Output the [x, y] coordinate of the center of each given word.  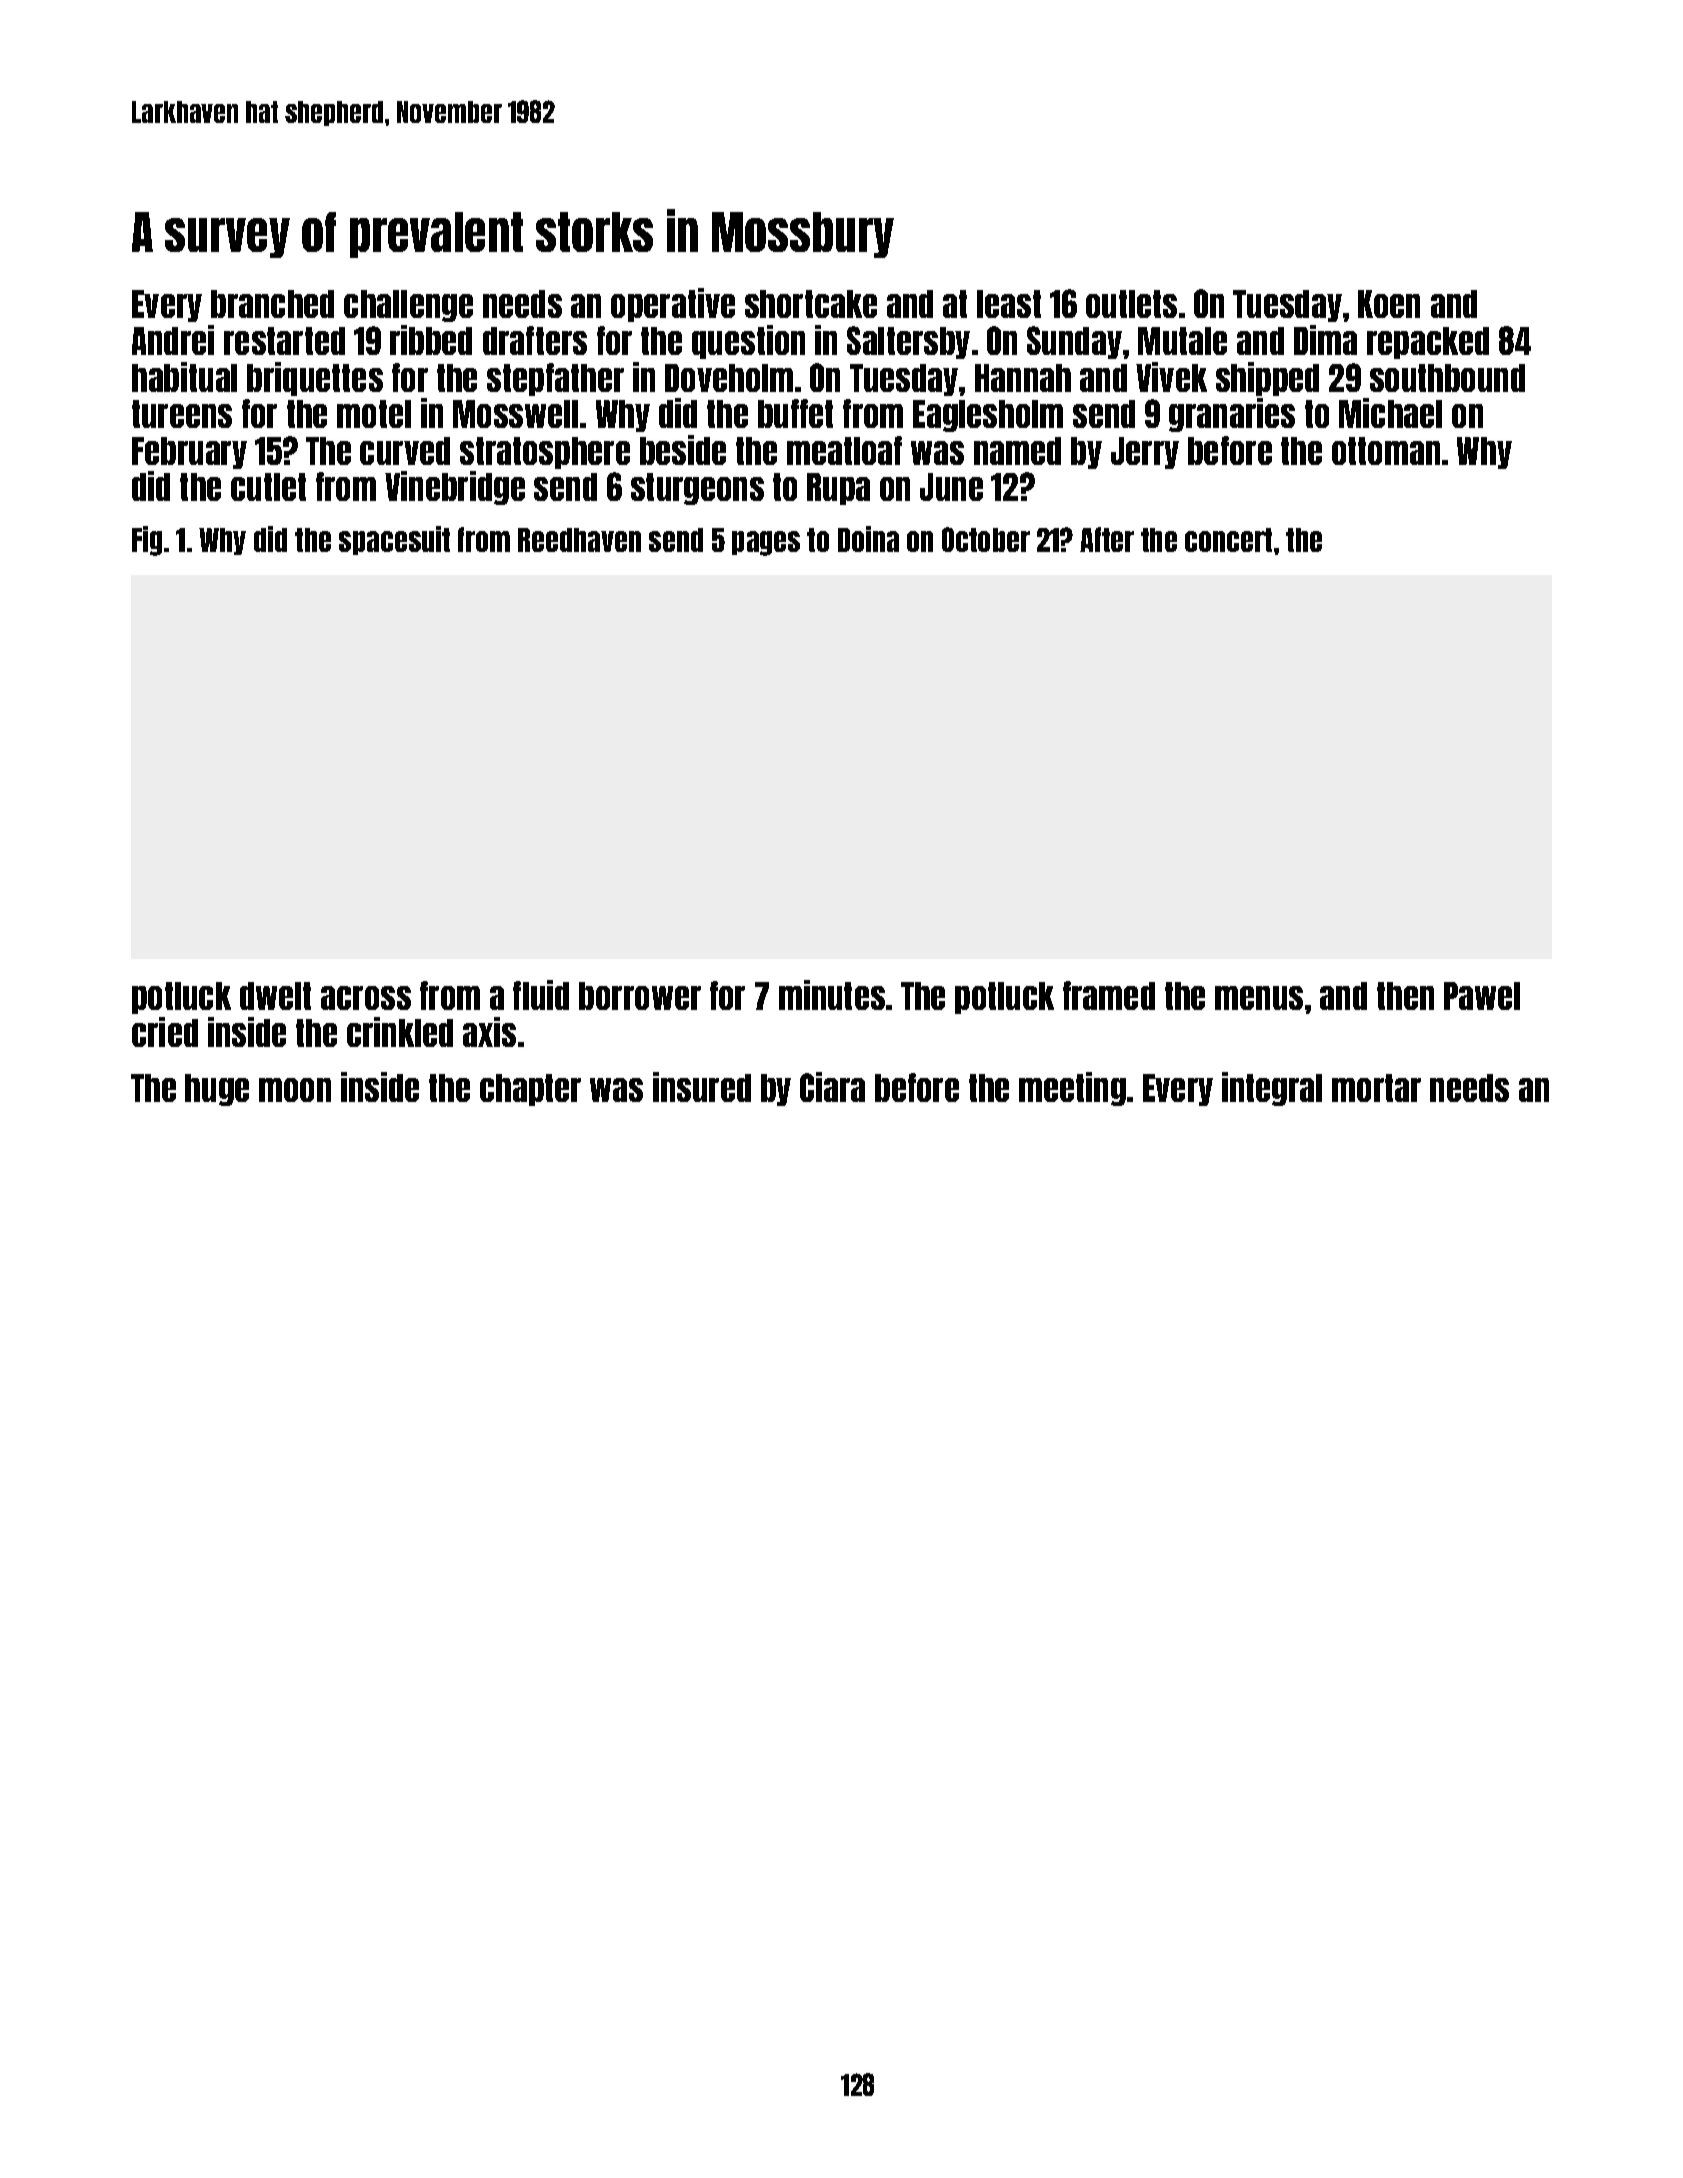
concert [1228, 540]
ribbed [431, 340]
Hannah [1023, 378]
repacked [1428, 343]
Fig [147, 541]
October [986, 539]
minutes [832, 995]
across [366, 998]
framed [1109, 995]
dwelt [275, 996]
